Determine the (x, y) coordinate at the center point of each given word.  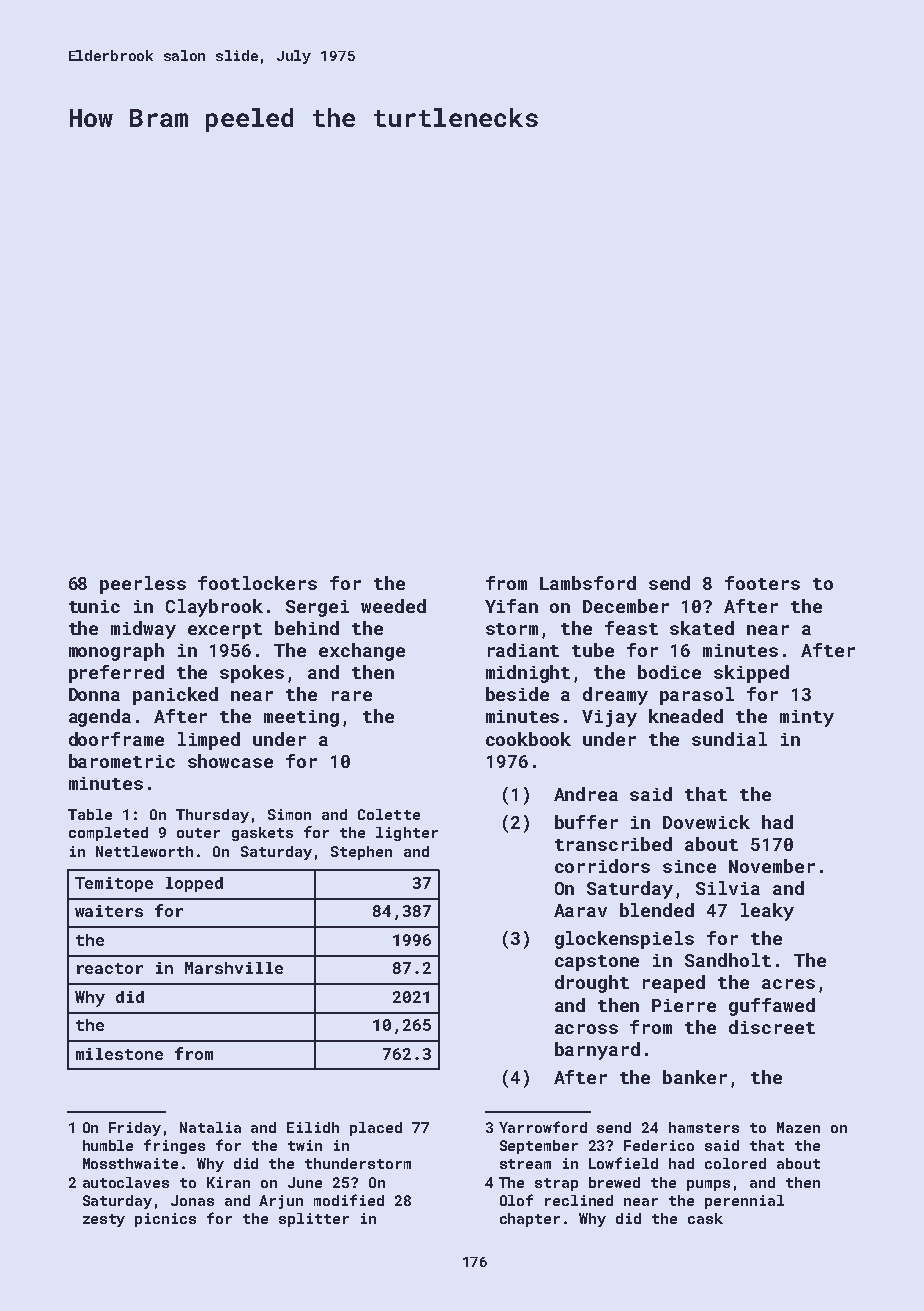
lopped (194, 884)
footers (762, 583)
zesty (104, 1220)
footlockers (257, 583)
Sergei (317, 608)
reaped (674, 984)
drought (592, 984)
